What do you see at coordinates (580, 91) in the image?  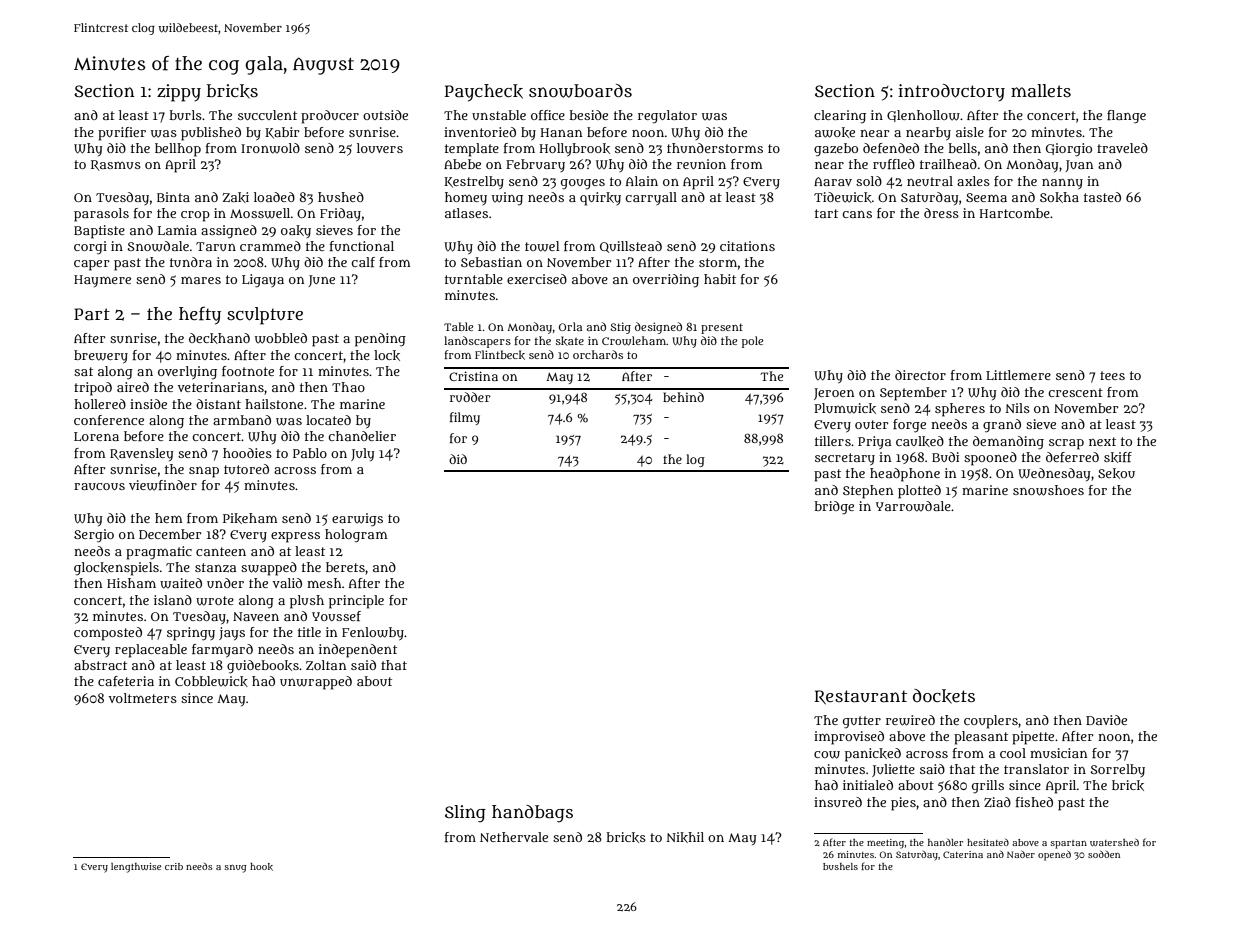 I see `snowboards` at bounding box center [580, 91].
